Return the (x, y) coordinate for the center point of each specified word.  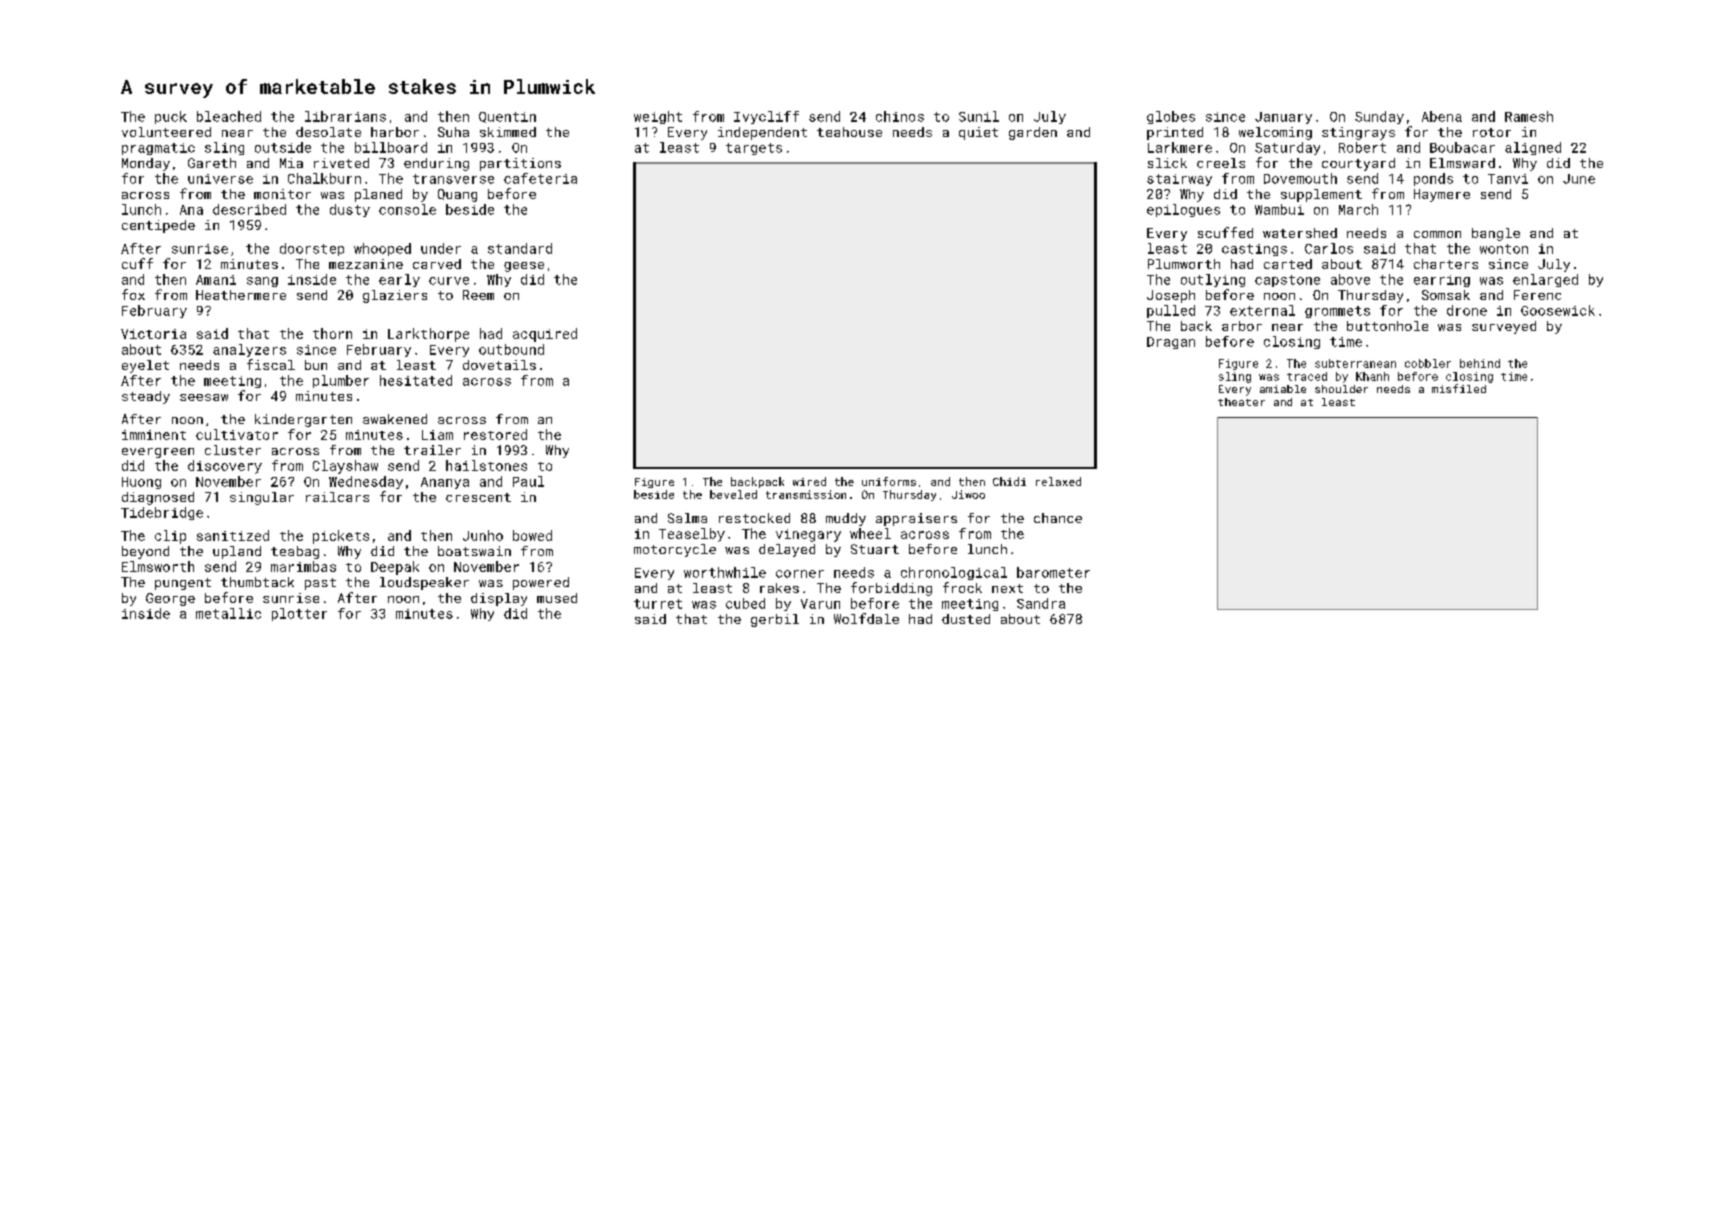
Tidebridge (162, 513)
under (441, 248)
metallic (228, 613)
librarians (345, 116)
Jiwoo (968, 494)
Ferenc (1537, 295)
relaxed (1058, 481)
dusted (966, 619)
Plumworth (1184, 264)
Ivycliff (766, 117)
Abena (1442, 116)
